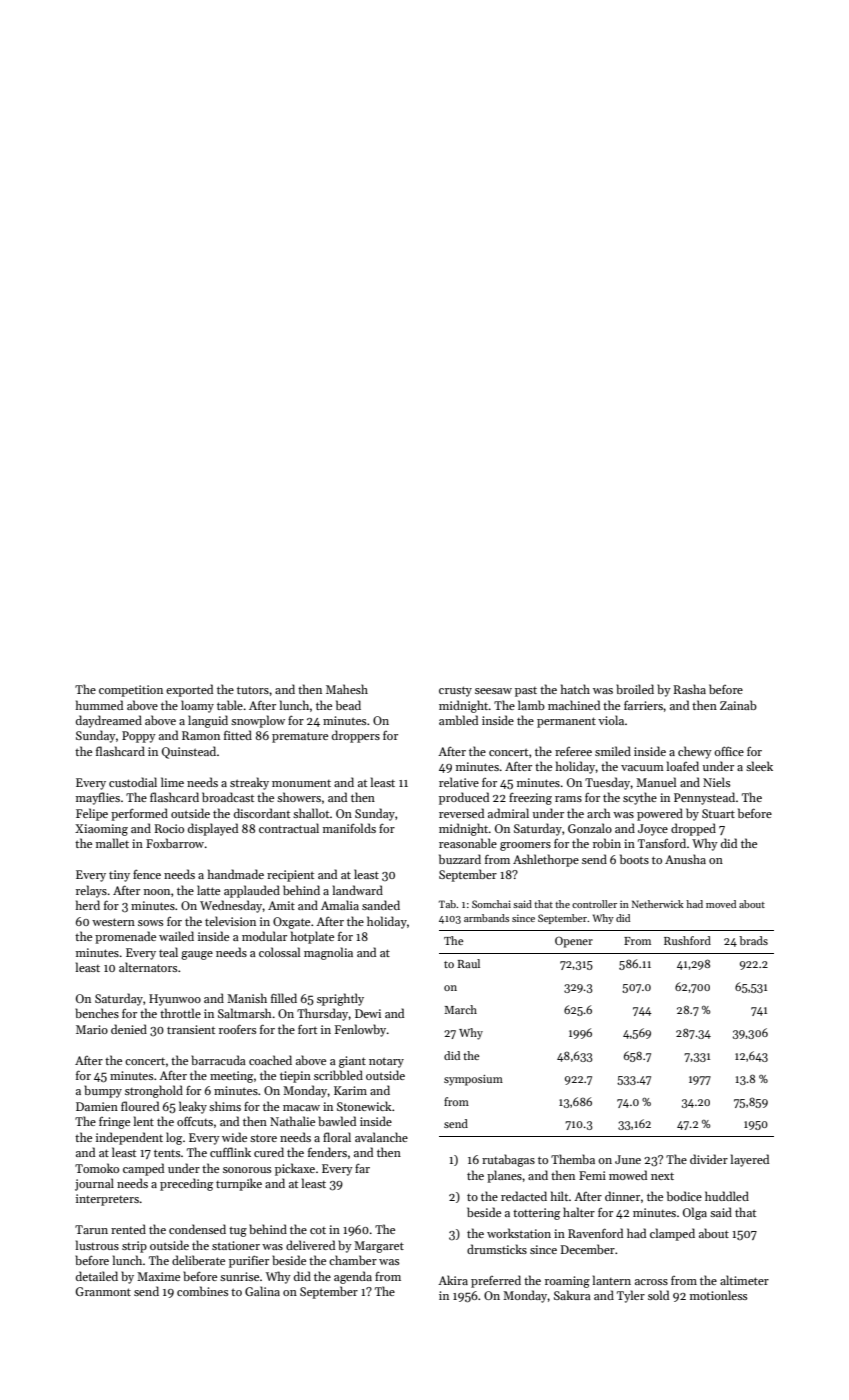  Describe the element at coordinates (486, 918) in the document. I see `armbands` at that location.
